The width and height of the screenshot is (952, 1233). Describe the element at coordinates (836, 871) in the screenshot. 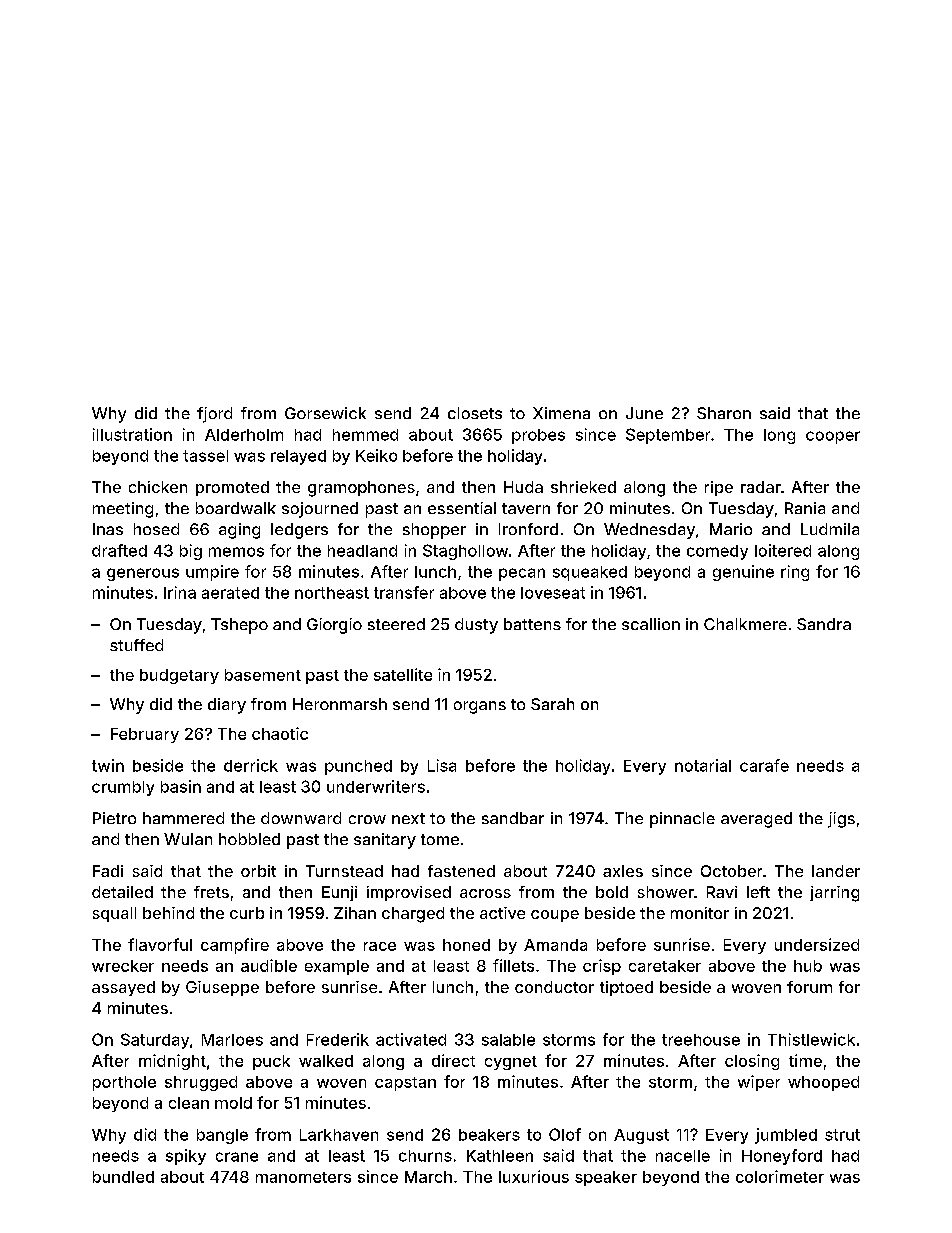

I see `lander` at that location.
